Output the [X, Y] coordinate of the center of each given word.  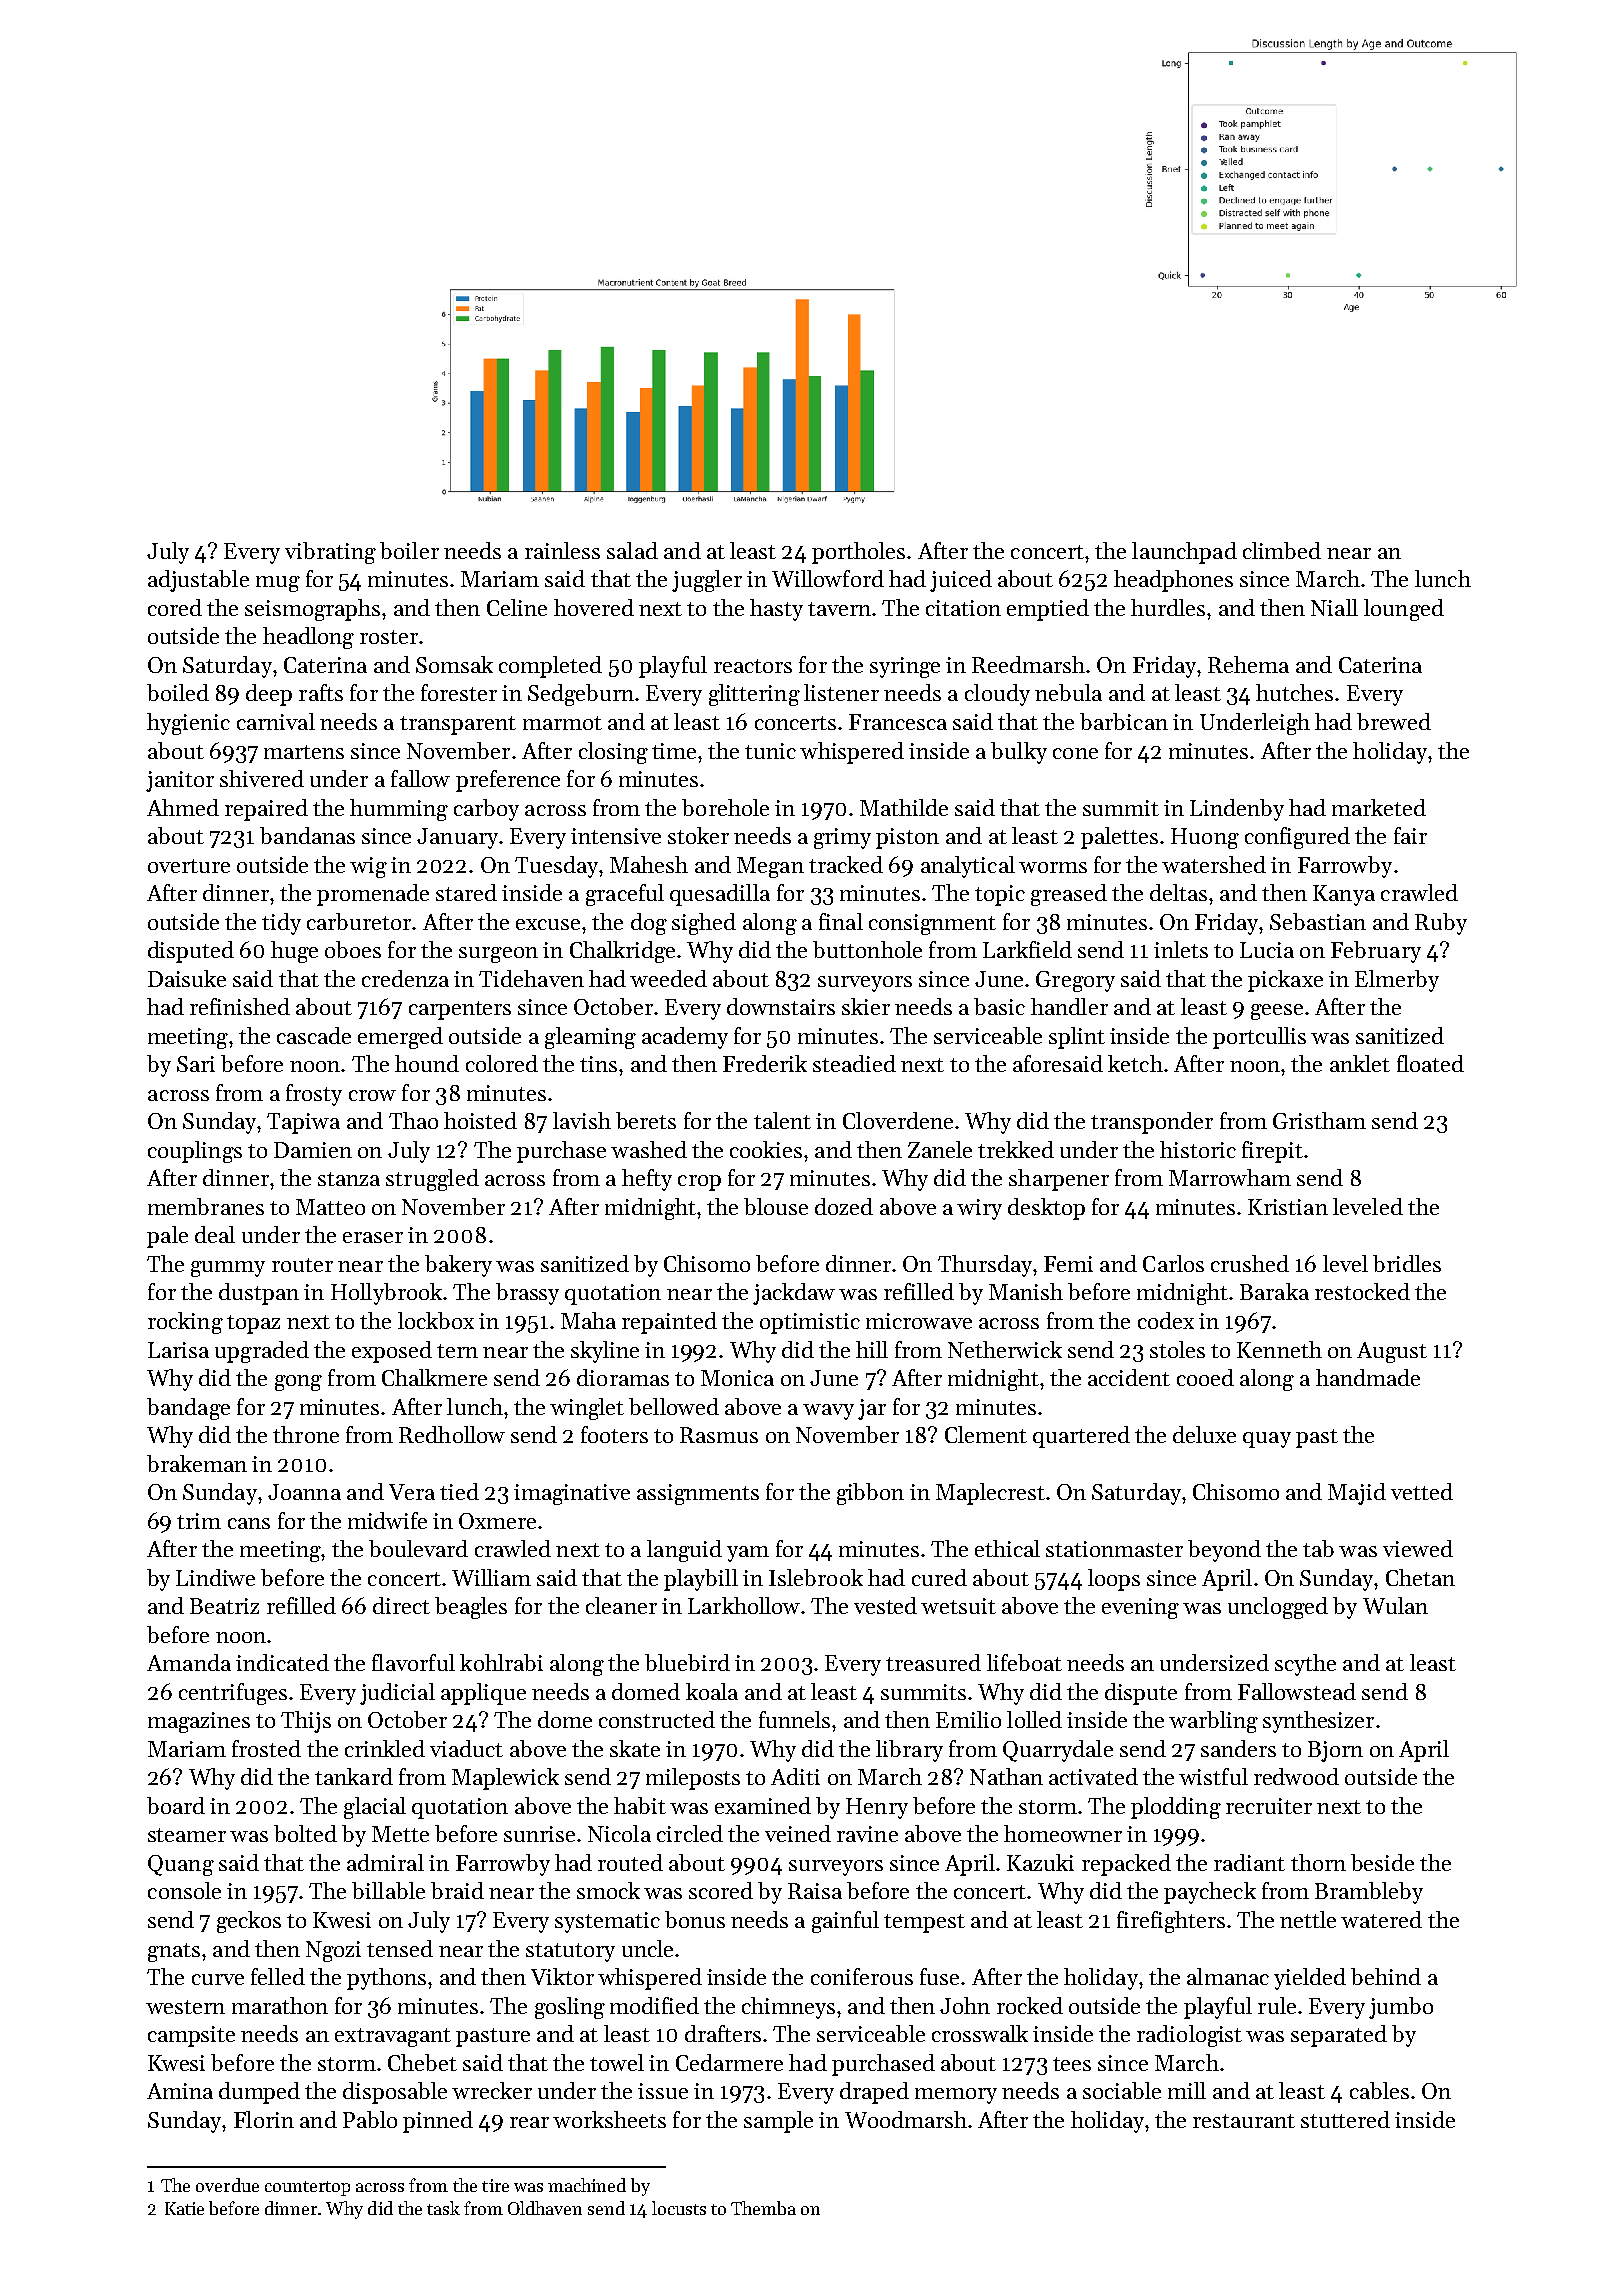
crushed [1250, 1263]
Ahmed [183, 807]
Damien [313, 1150]
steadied [854, 1063]
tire [495, 2185]
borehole [725, 807]
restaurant [1244, 2121]
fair [1410, 835]
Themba [763, 2208]
